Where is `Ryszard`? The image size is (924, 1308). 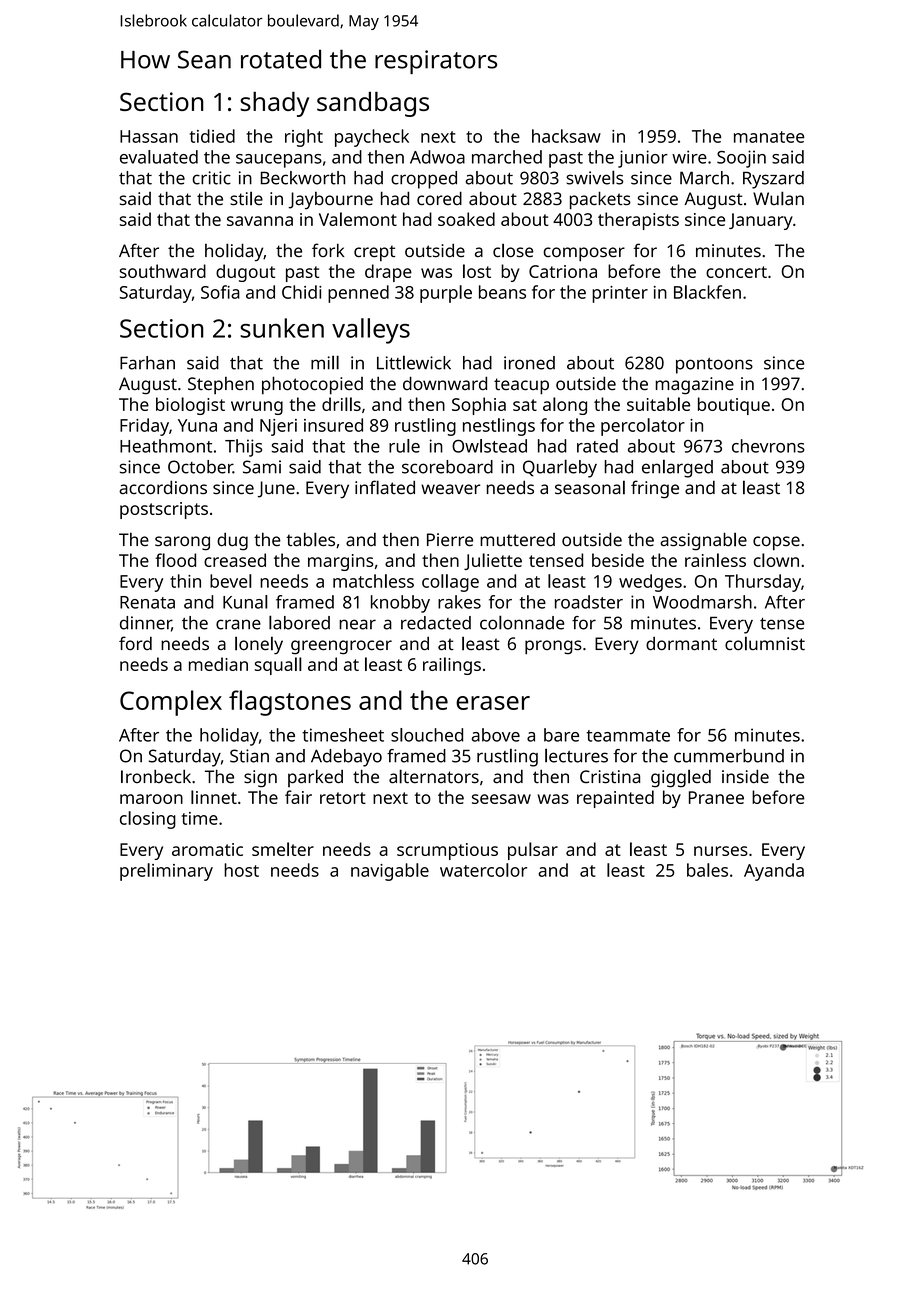 Ryszard is located at coordinates (773, 180).
